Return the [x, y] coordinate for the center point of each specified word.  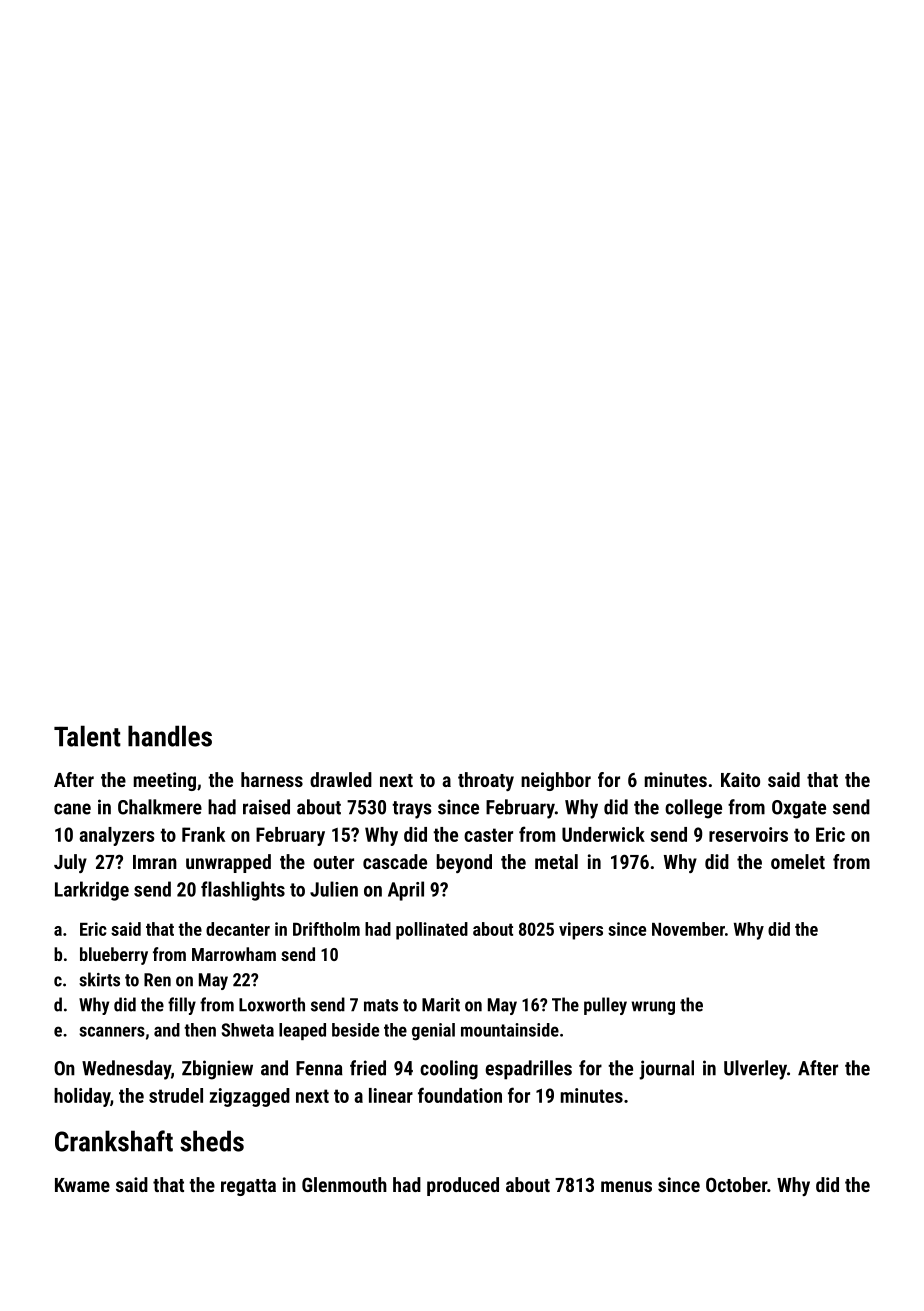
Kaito [740, 779]
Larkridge [92, 891]
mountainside [510, 1030]
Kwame [82, 1185]
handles [170, 736]
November [688, 929]
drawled [341, 779]
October [736, 1184]
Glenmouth [344, 1184]
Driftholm [326, 929]
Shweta [248, 1030]
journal [666, 1070]
